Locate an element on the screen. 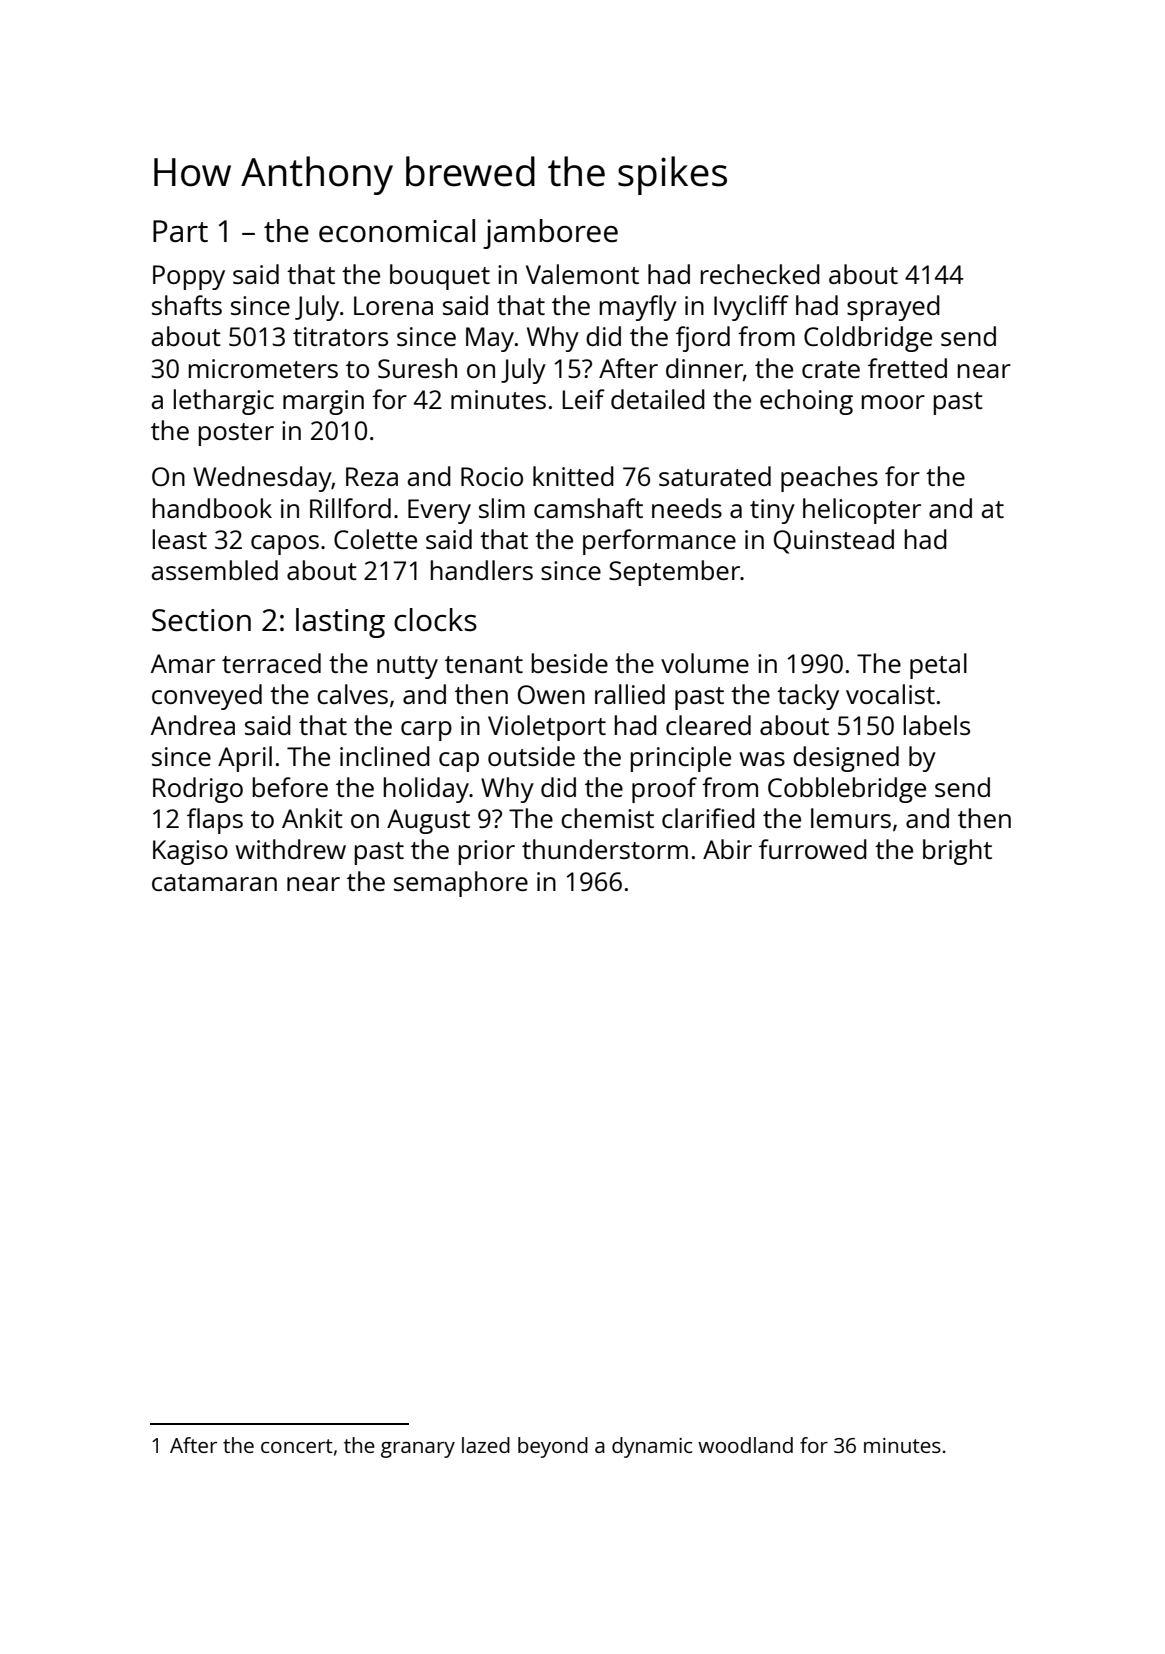 The height and width of the screenshot is (1654, 1165). sprayed is located at coordinates (893, 308).
